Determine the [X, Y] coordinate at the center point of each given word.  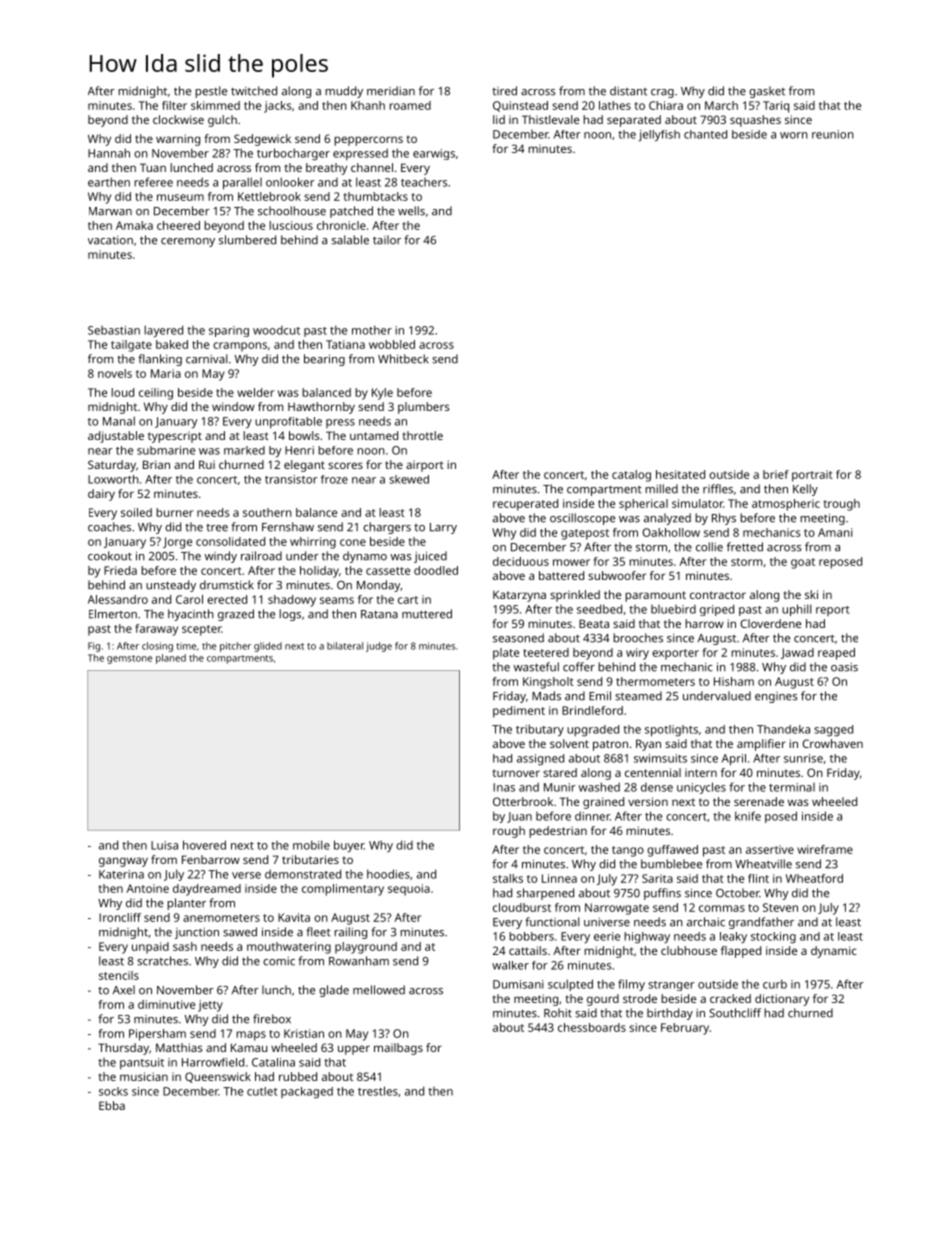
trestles [378, 1091]
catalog [631, 476]
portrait [812, 476]
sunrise [803, 758]
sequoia [409, 890]
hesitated [680, 474]
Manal [119, 421]
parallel [242, 183]
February [685, 1029]
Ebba [112, 1105]
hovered [204, 845]
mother [372, 330]
